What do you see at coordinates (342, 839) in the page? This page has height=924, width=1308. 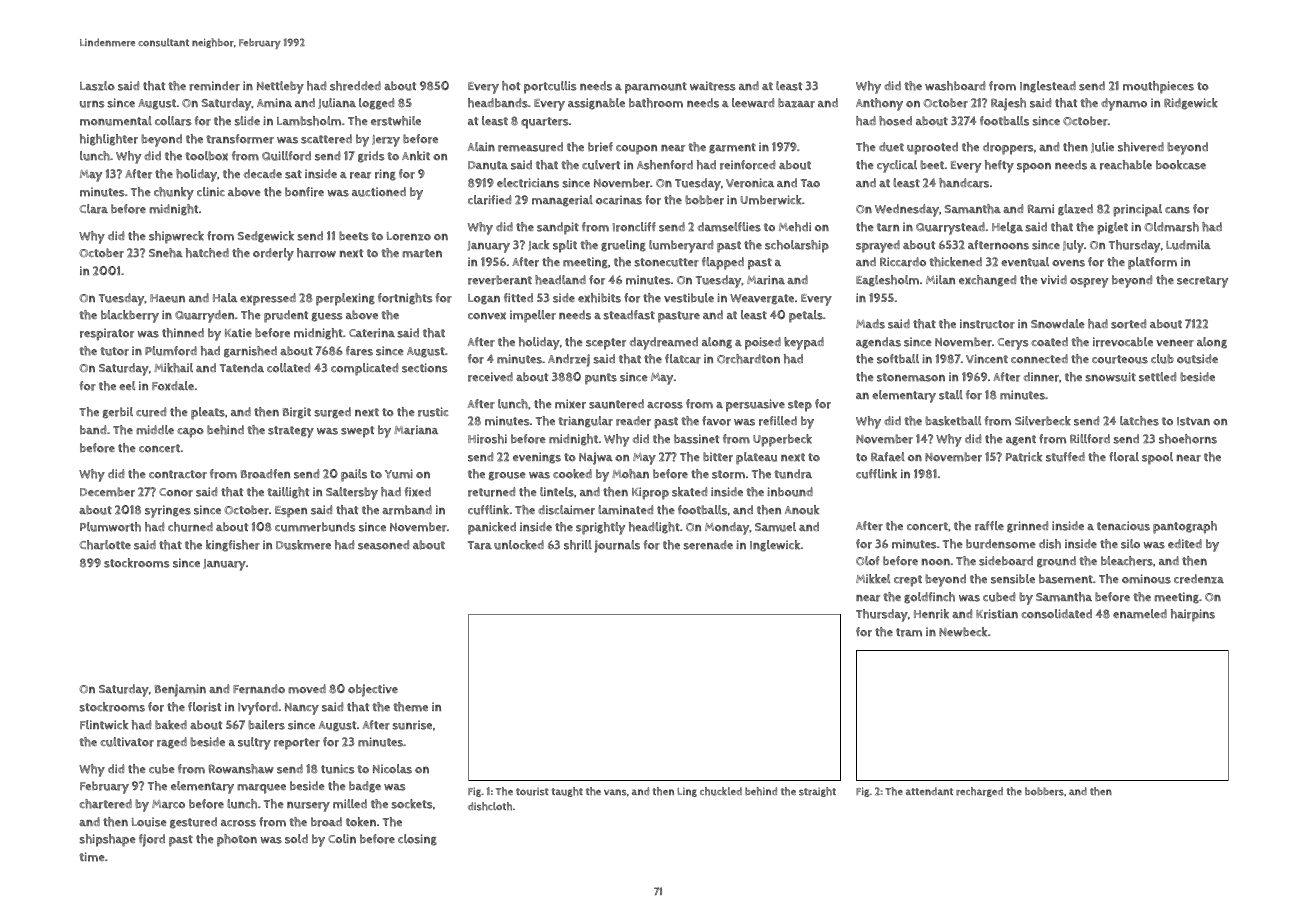 I see `Colin` at bounding box center [342, 839].
